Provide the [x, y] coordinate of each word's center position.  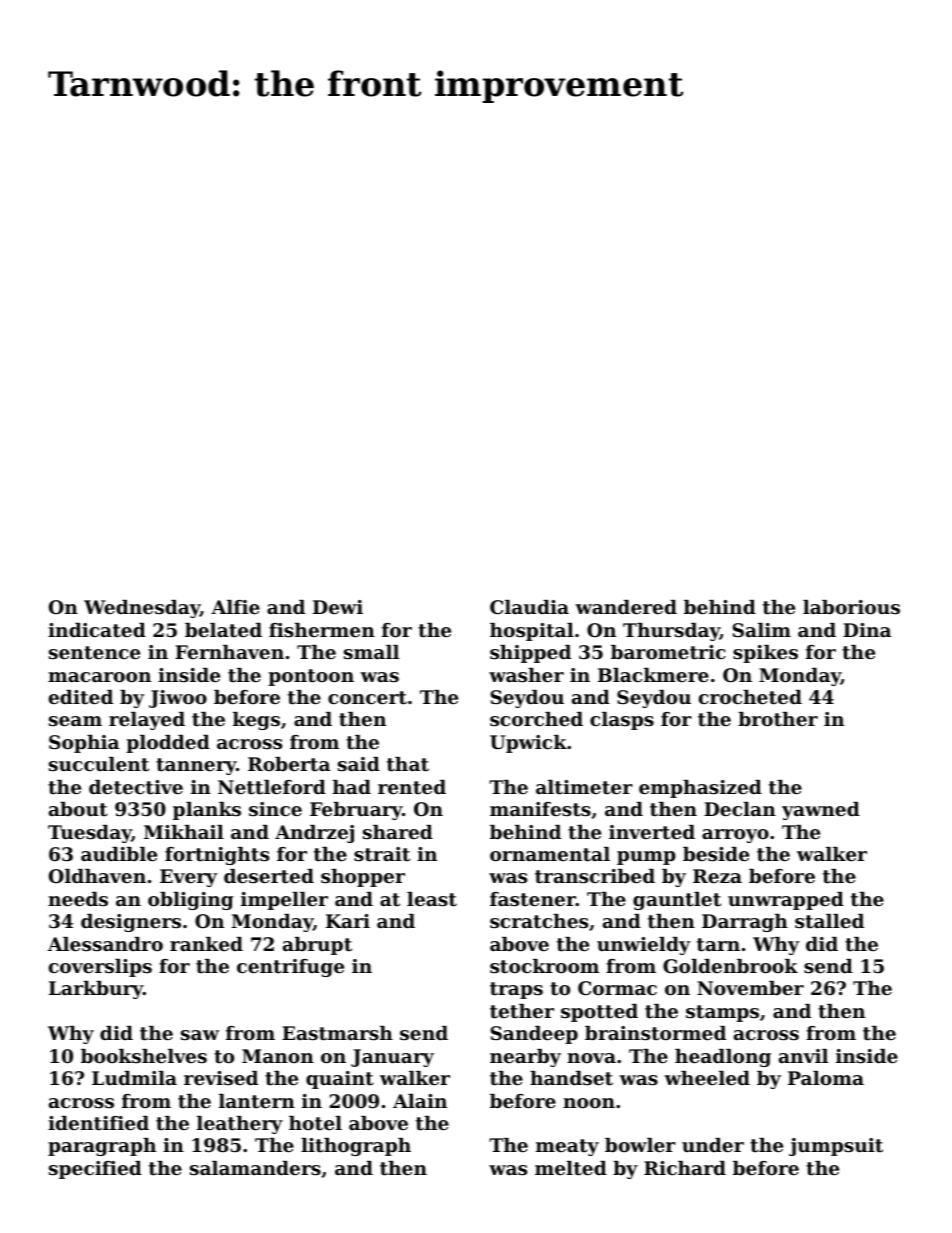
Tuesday [90, 834]
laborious [851, 607]
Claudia [529, 607]
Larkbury [96, 990]
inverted [652, 832]
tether [522, 1011]
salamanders [255, 1168]
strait [382, 854]
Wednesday [142, 609]
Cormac [617, 988]
